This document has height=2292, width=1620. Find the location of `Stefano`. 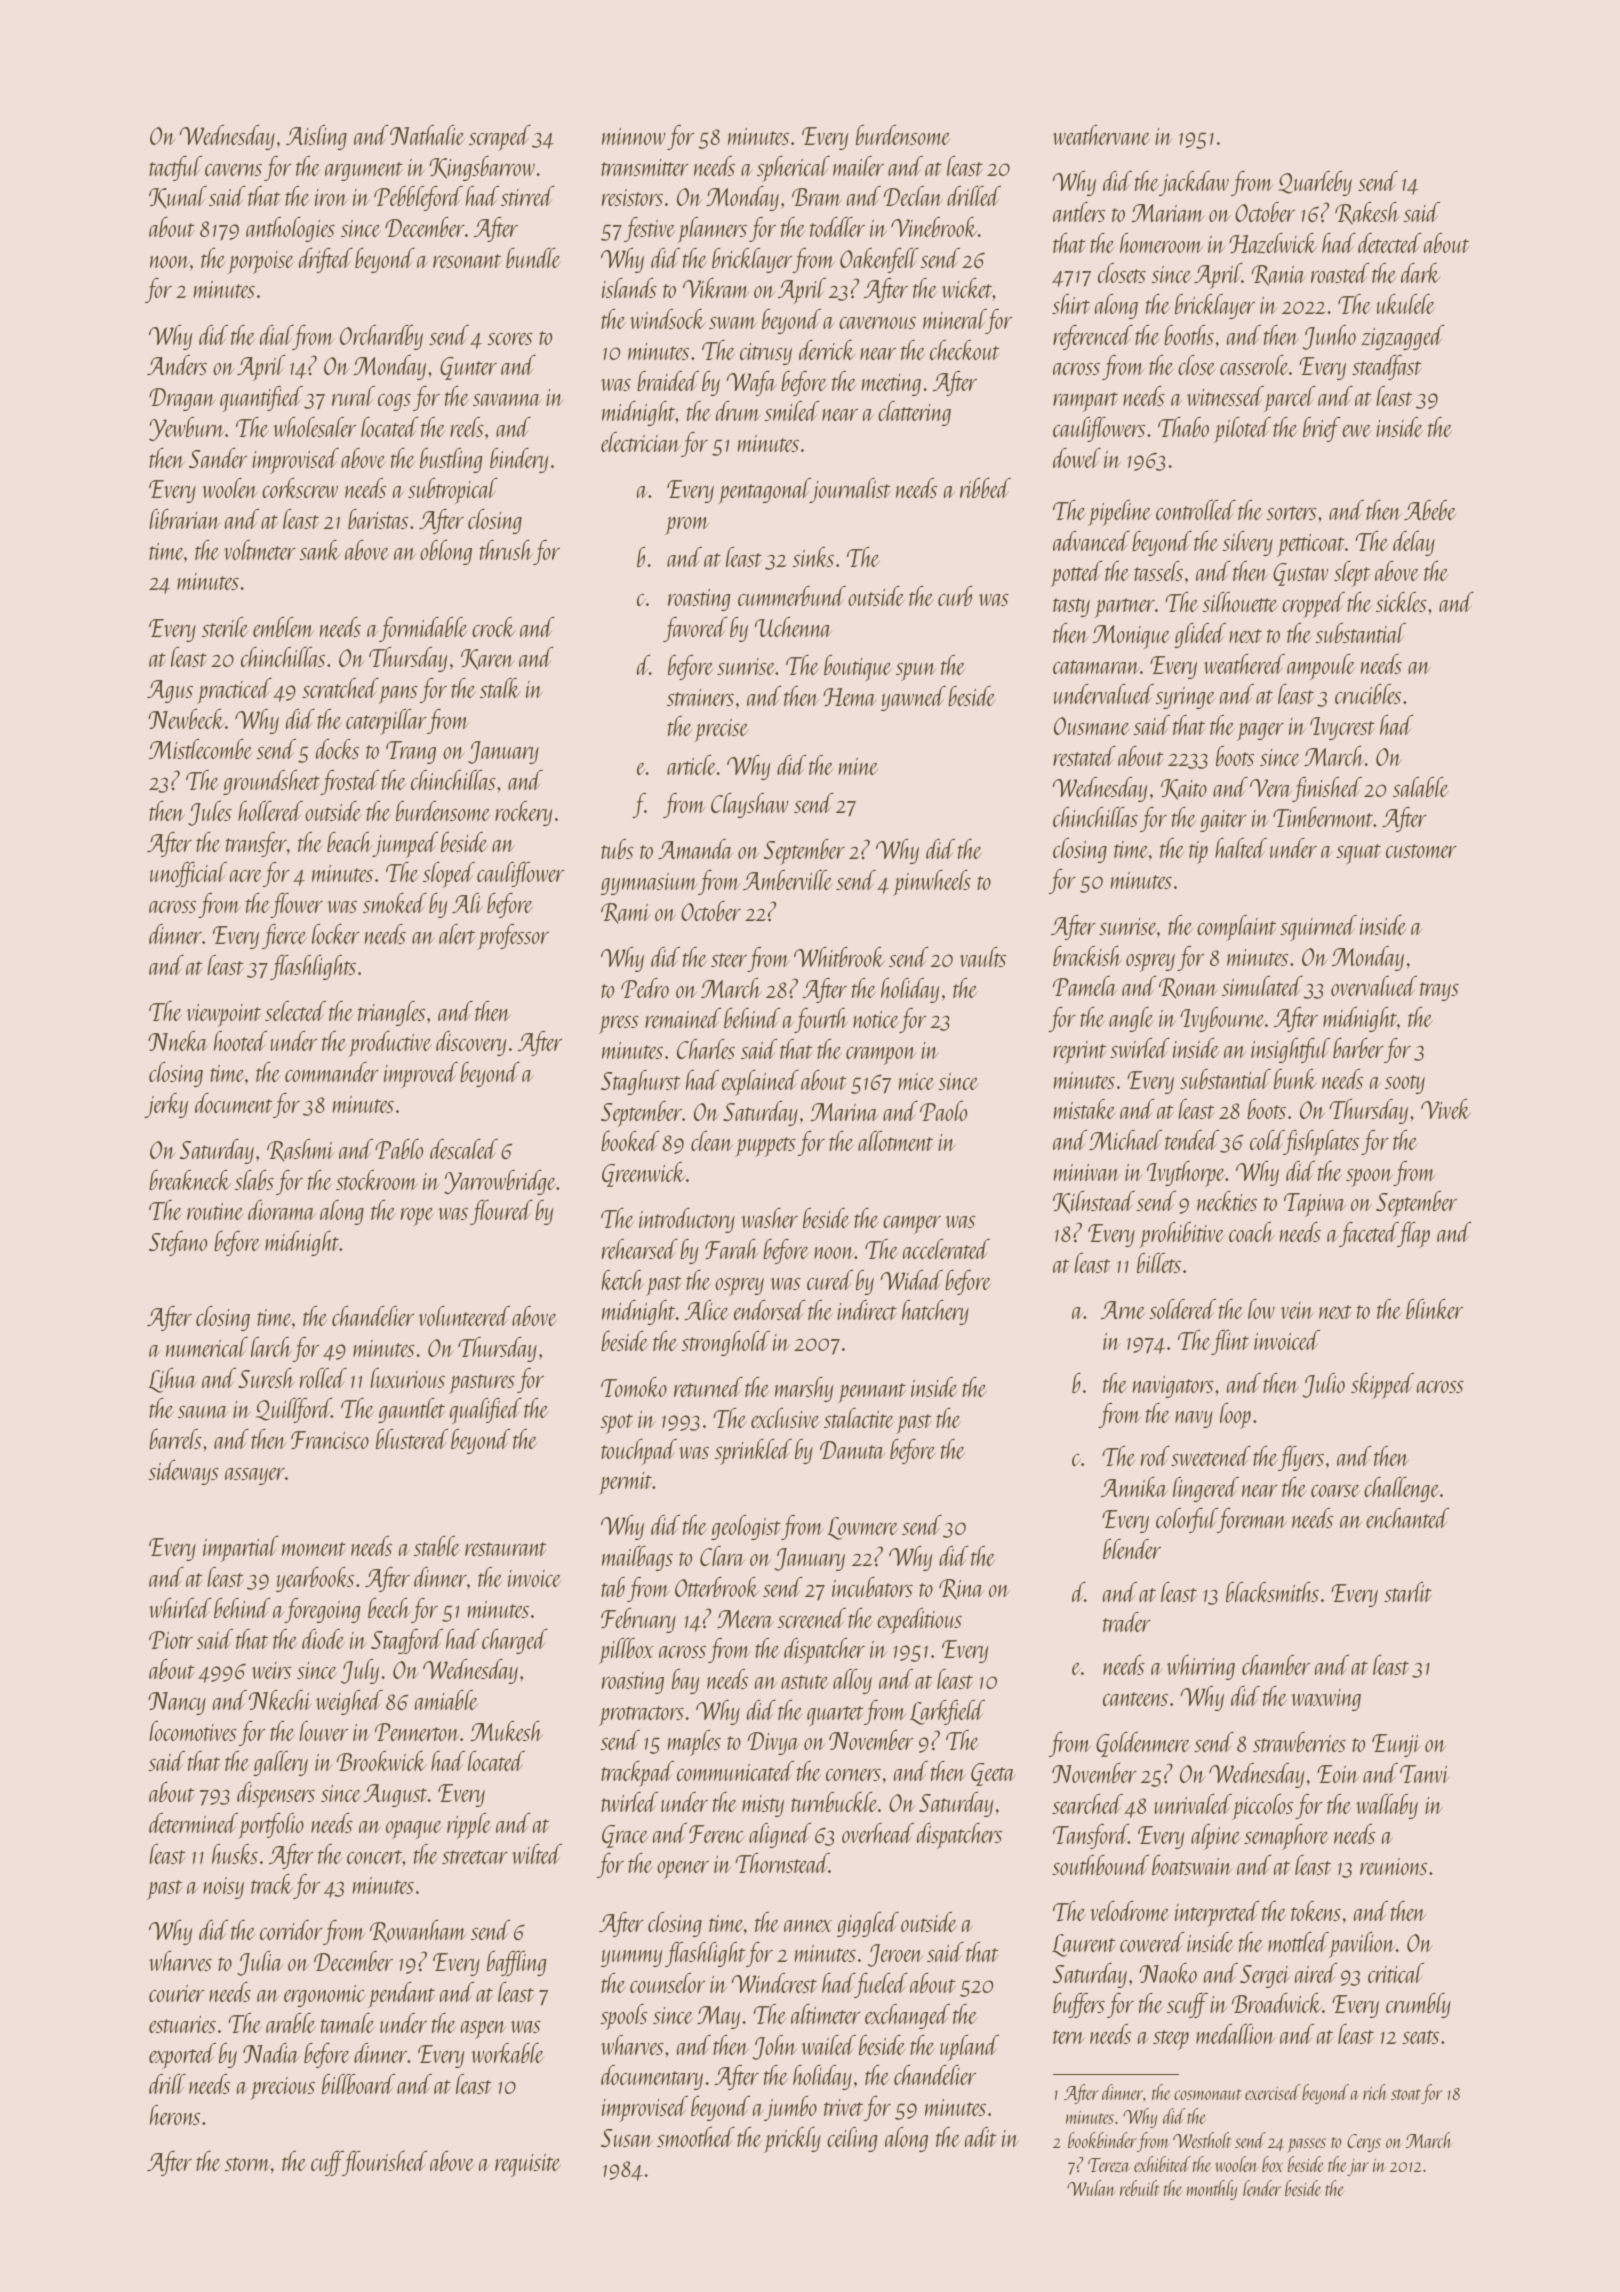

Stefano is located at coordinates (178, 1243).
